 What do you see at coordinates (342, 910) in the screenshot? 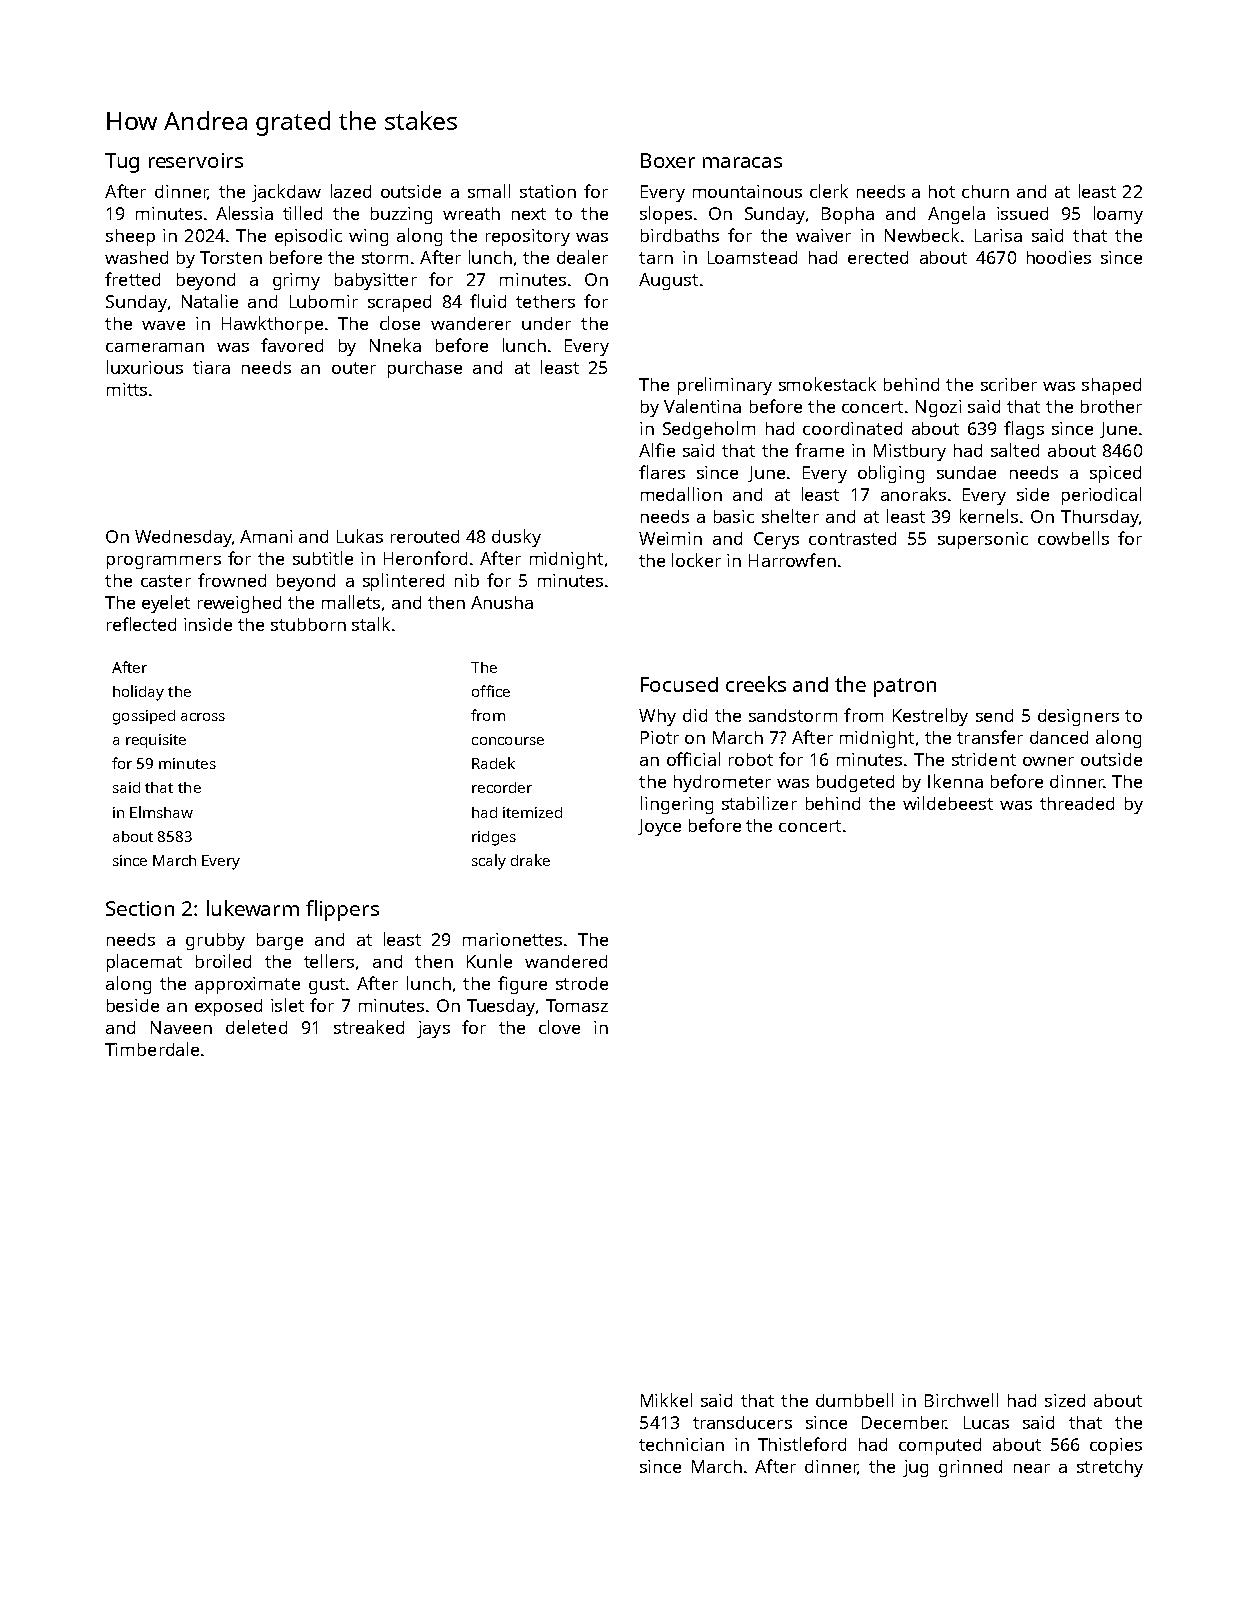
I see `flippers` at bounding box center [342, 910].
